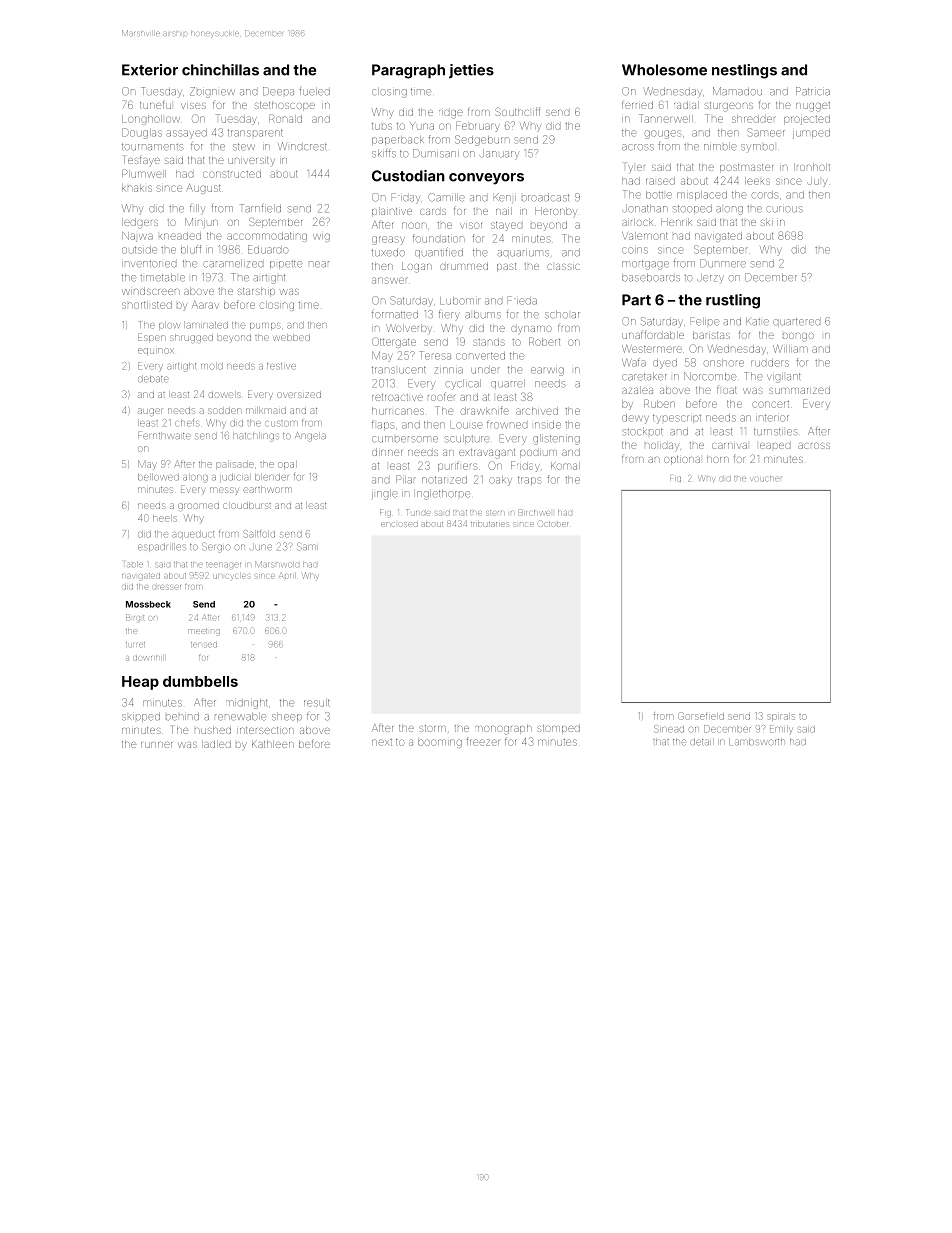  Describe the element at coordinates (746, 168) in the screenshot. I see `postmaster` at that location.
